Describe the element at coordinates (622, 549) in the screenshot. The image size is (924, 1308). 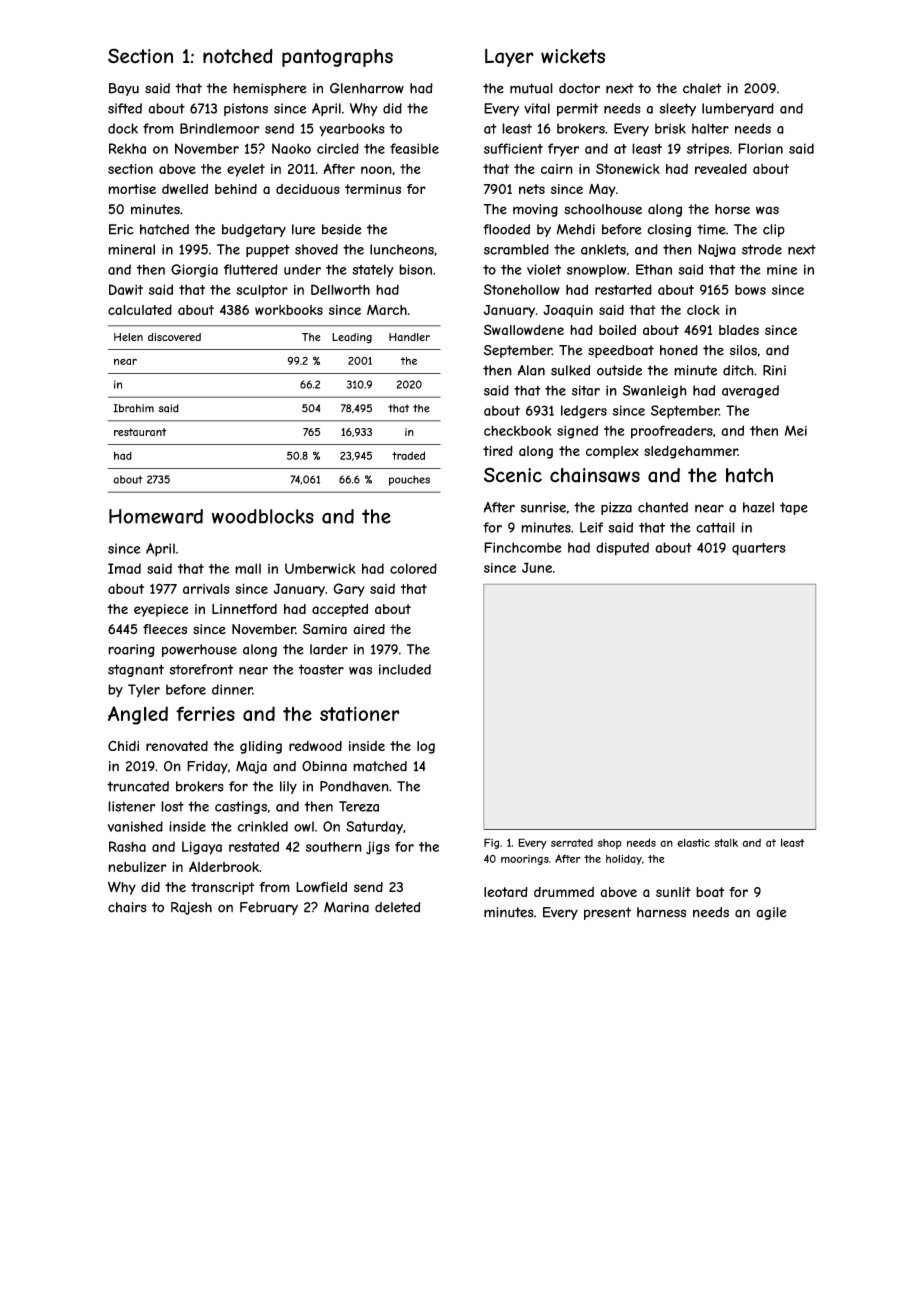
I see `disputed` at that location.
